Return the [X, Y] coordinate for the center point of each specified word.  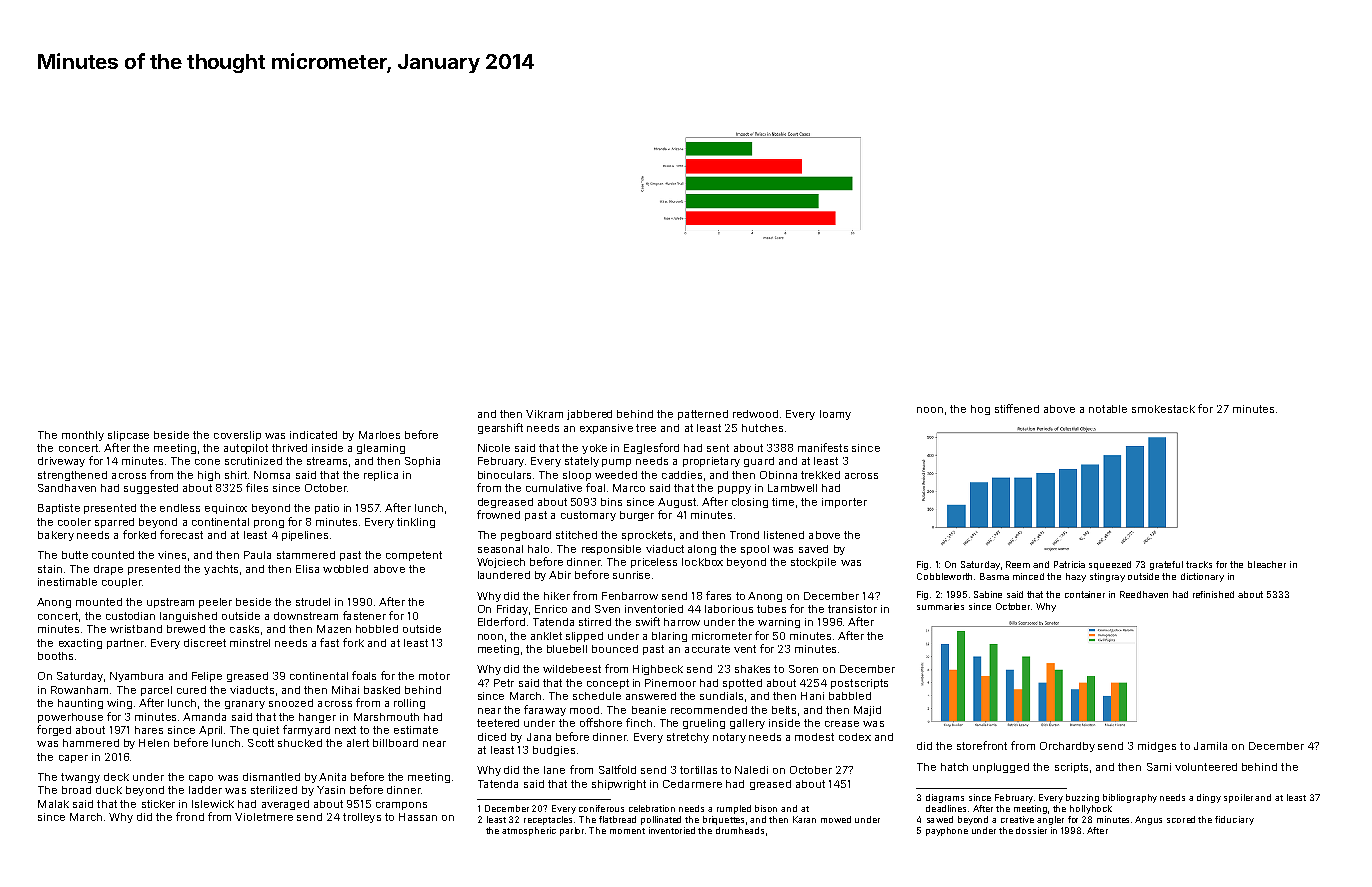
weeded [616, 475]
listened [784, 535]
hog [980, 410]
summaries [940, 606]
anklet [546, 636]
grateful [1166, 565]
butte [75, 555]
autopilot [246, 449]
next [345, 730]
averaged [285, 805]
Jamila [1210, 746]
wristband [136, 629]
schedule [597, 696]
